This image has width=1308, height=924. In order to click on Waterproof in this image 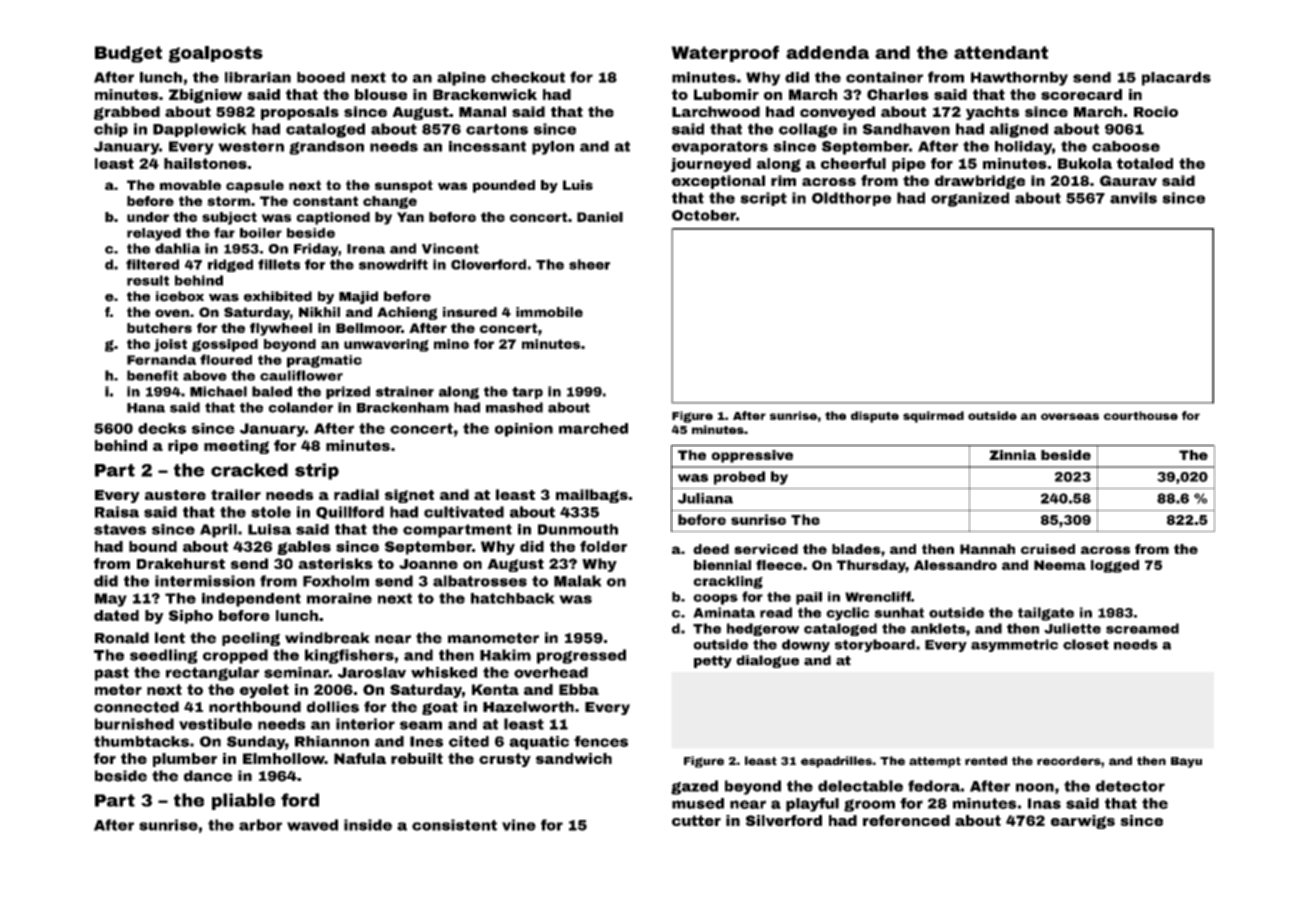, I will do `click(725, 53)`.
